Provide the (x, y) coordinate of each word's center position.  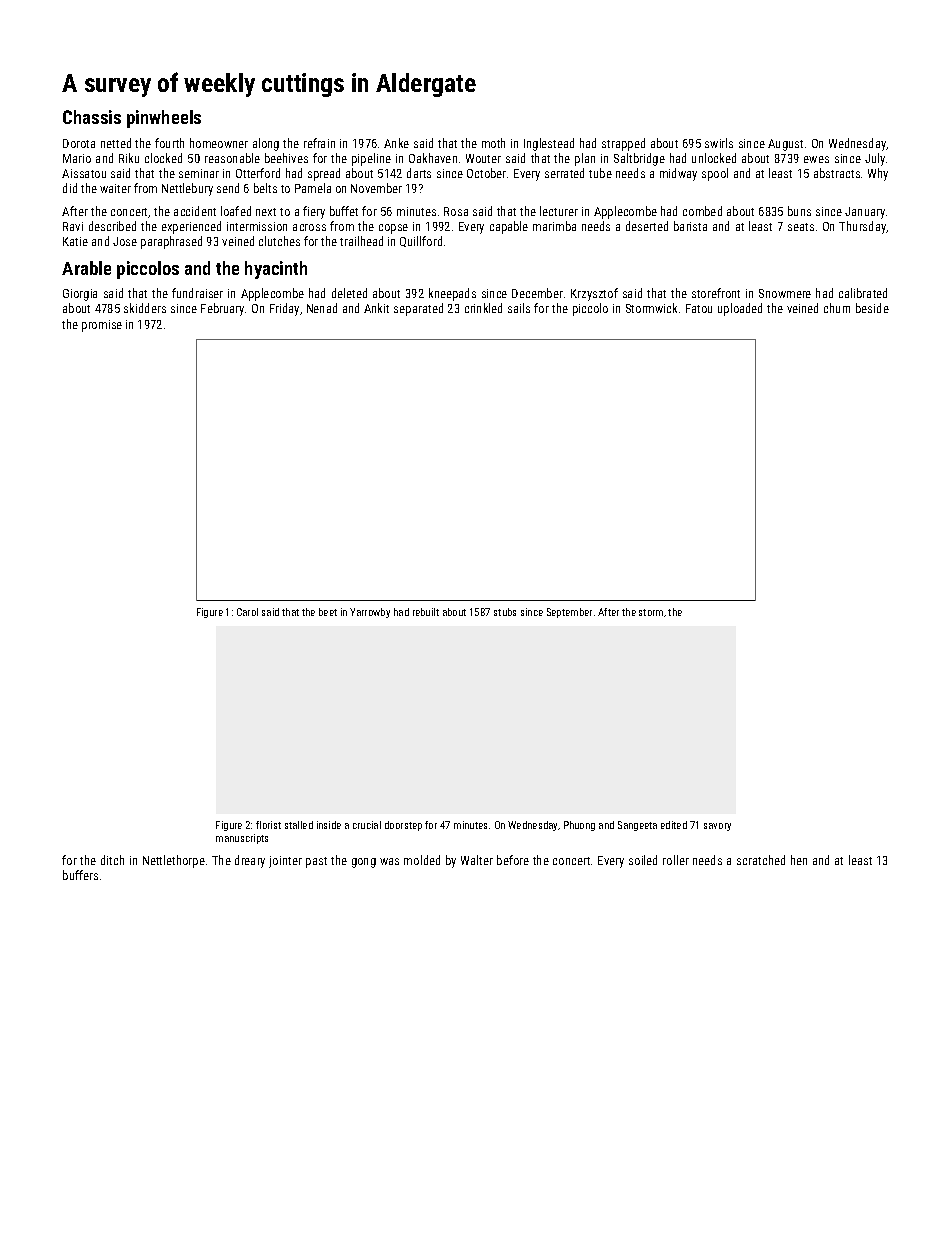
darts (419, 173)
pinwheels (164, 119)
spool (715, 174)
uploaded (740, 309)
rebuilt (426, 612)
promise (102, 326)
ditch (112, 860)
